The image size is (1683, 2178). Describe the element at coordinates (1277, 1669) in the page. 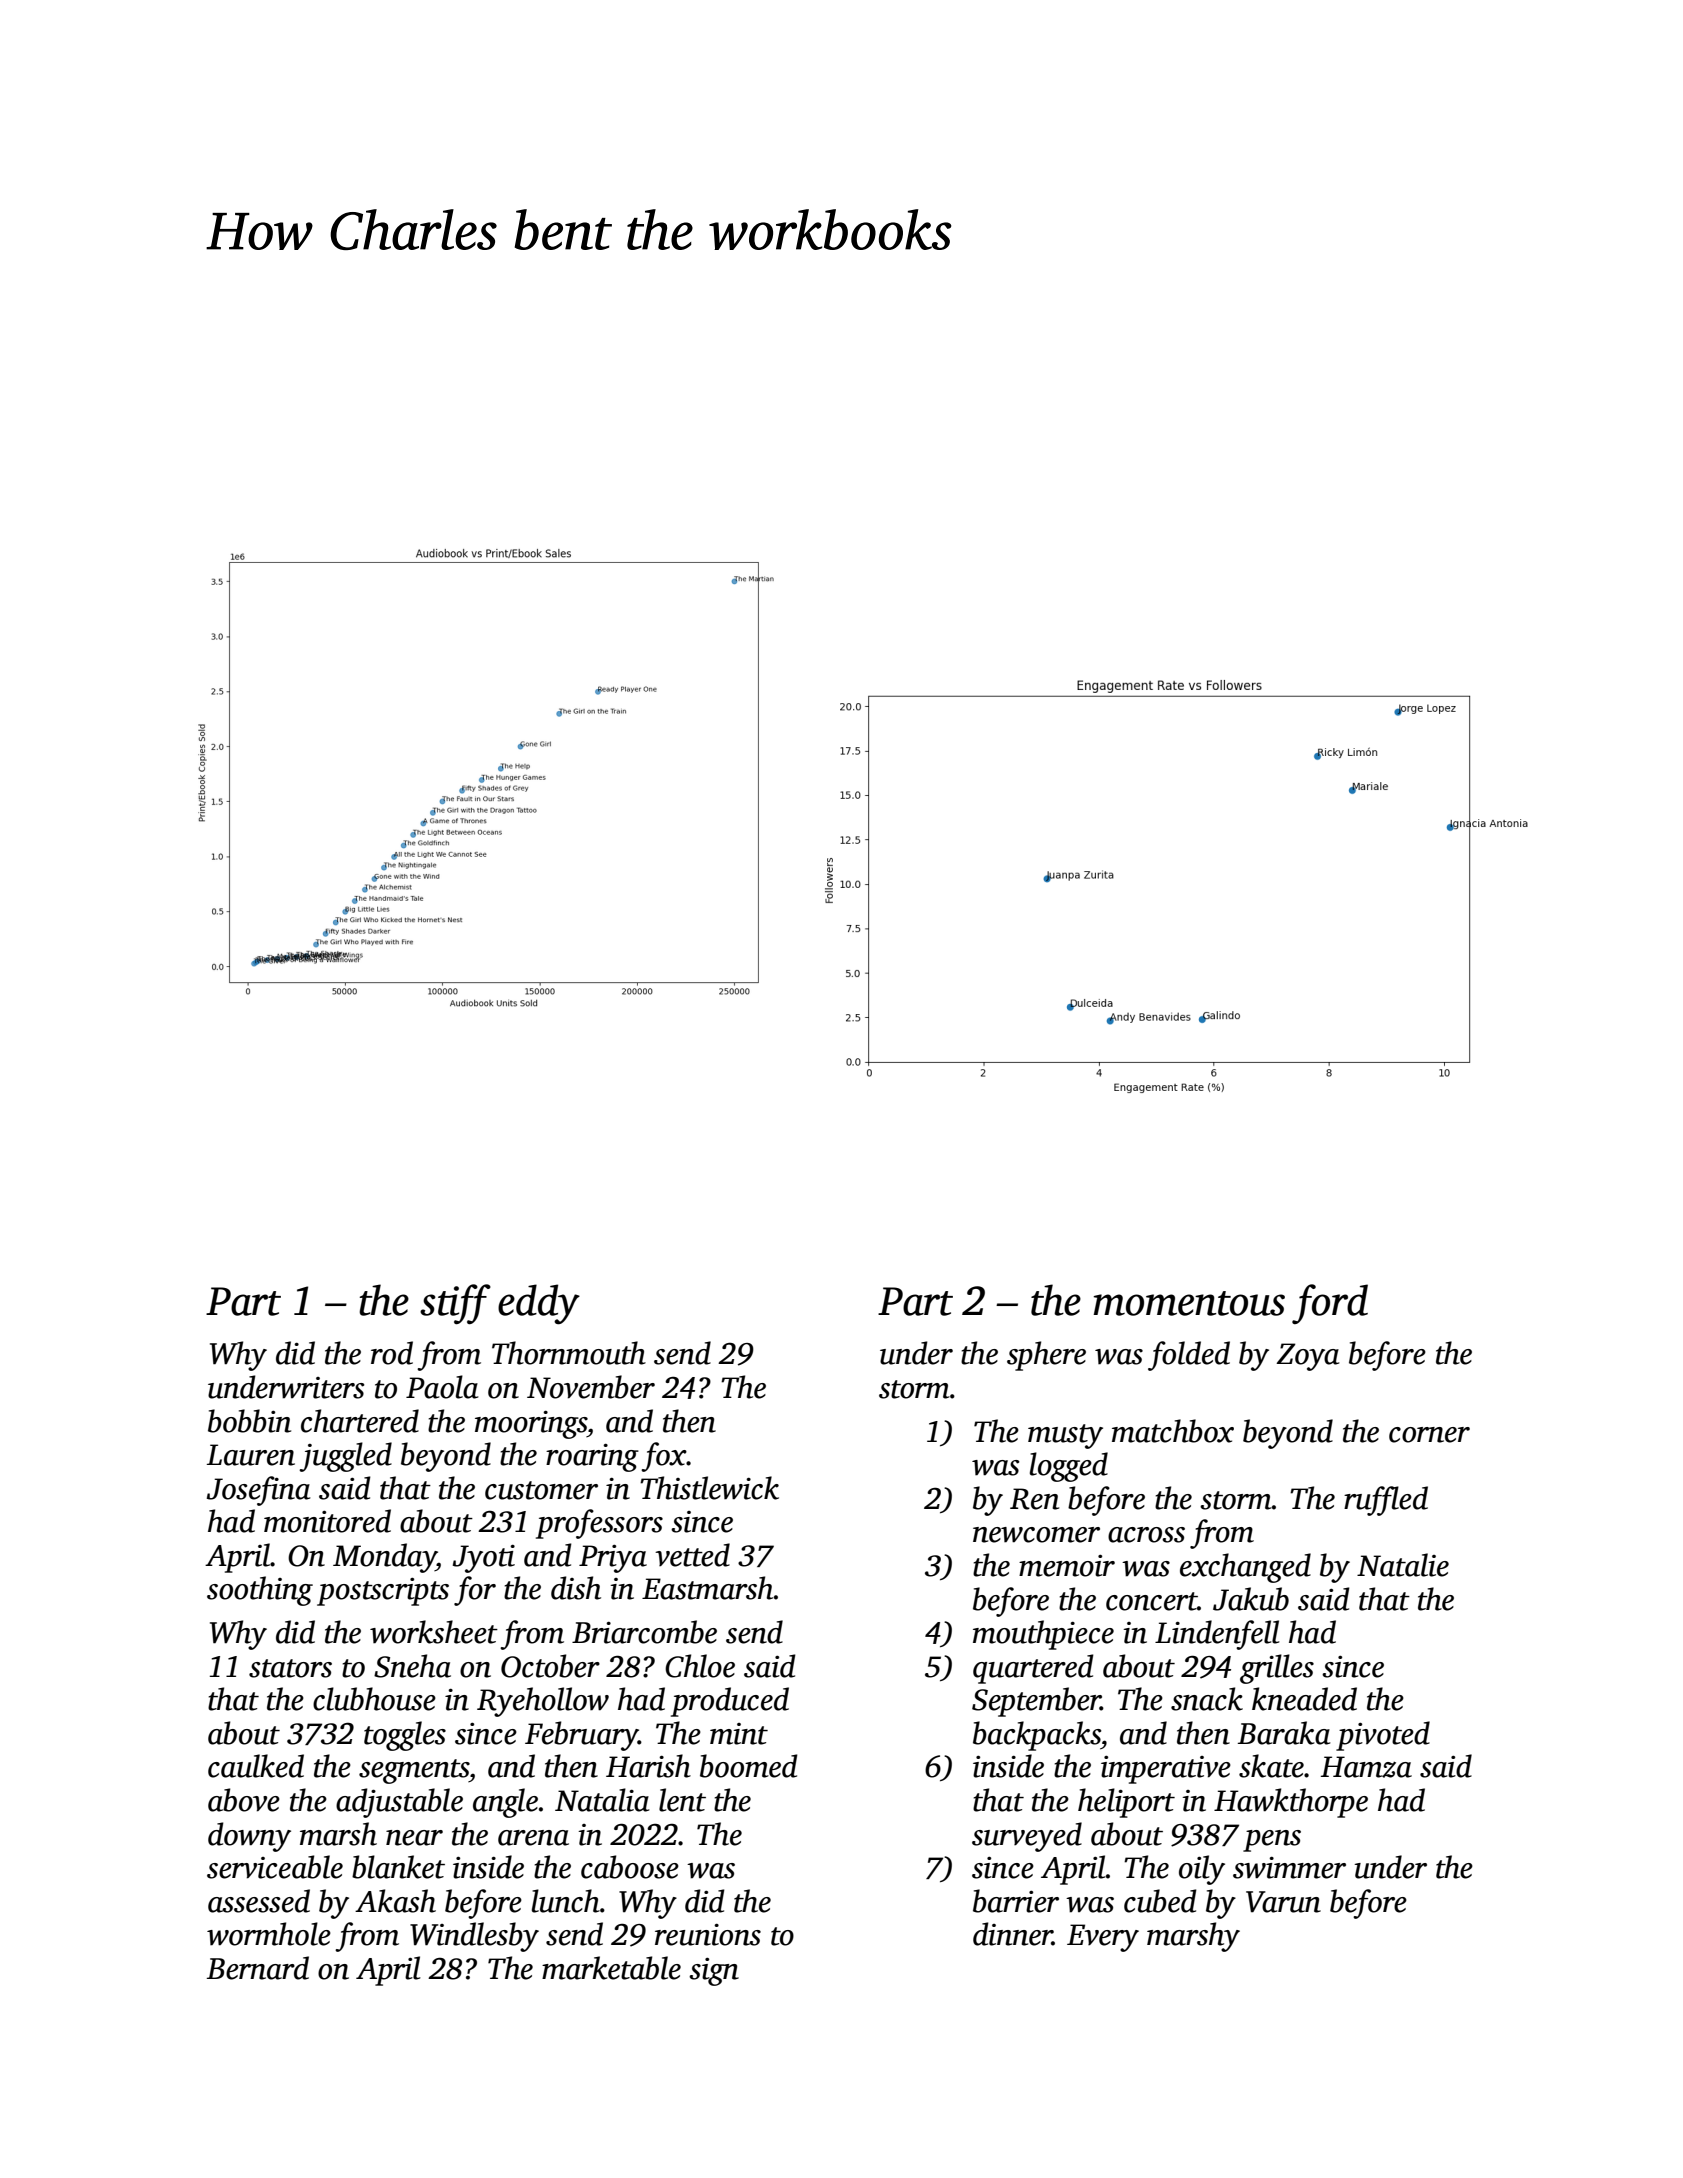

I see `grilles` at that location.
